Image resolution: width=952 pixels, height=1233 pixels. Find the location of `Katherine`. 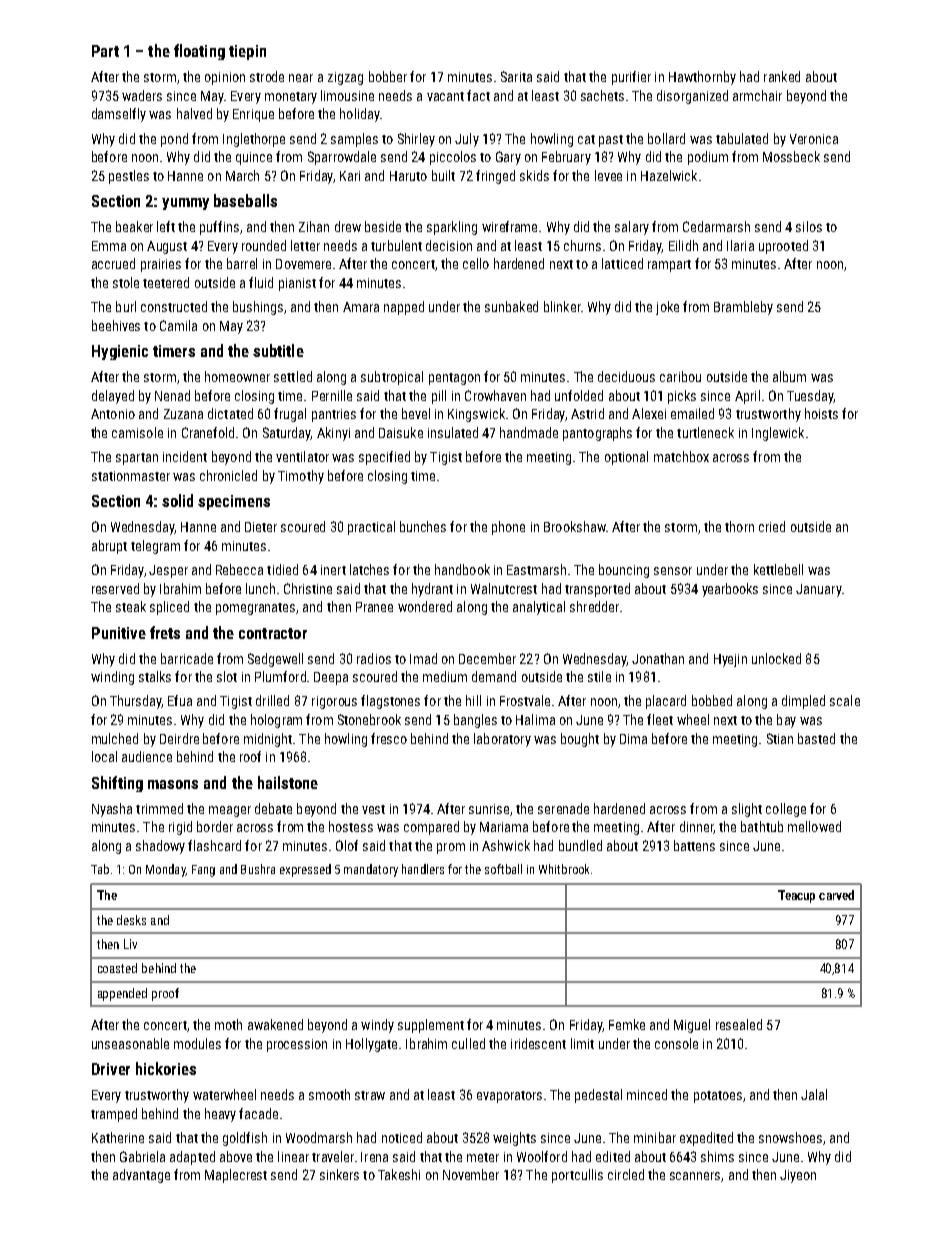

Katherine is located at coordinates (118, 1137).
